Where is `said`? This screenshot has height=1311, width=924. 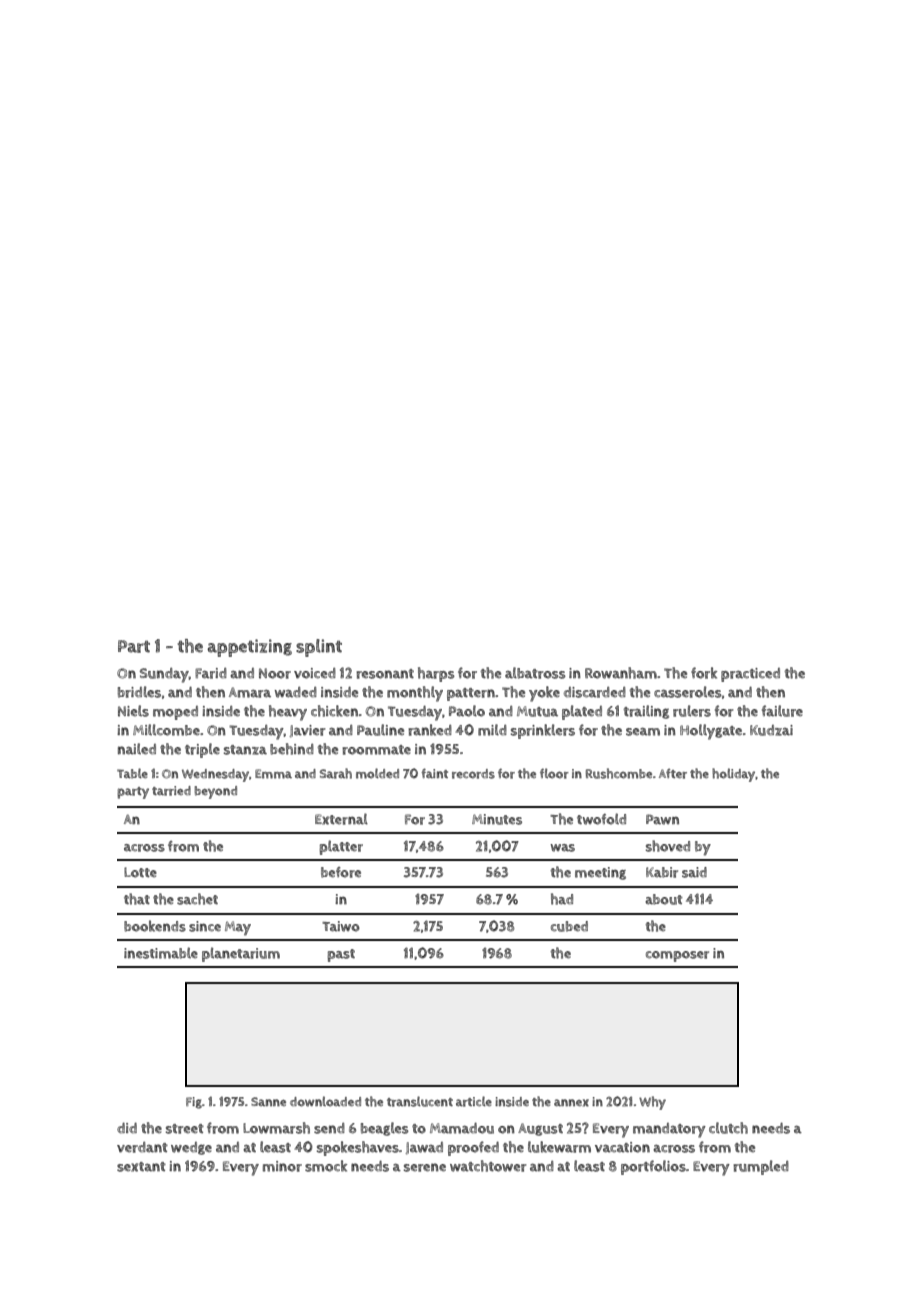 said is located at coordinates (694, 872).
